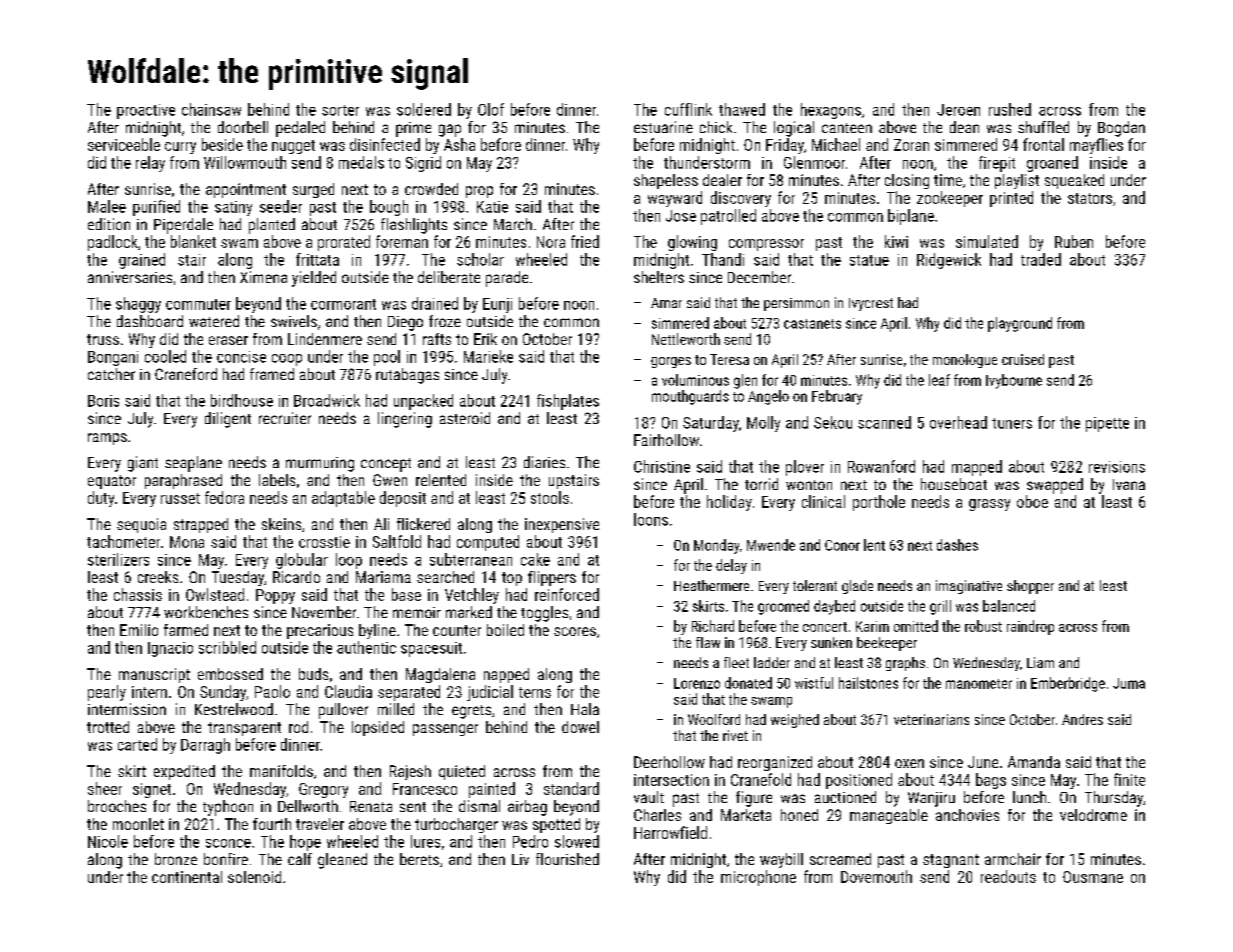  What do you see at coordinates (989, 505) in the page?
I see `grassy` at bounding box center [989, 505].
